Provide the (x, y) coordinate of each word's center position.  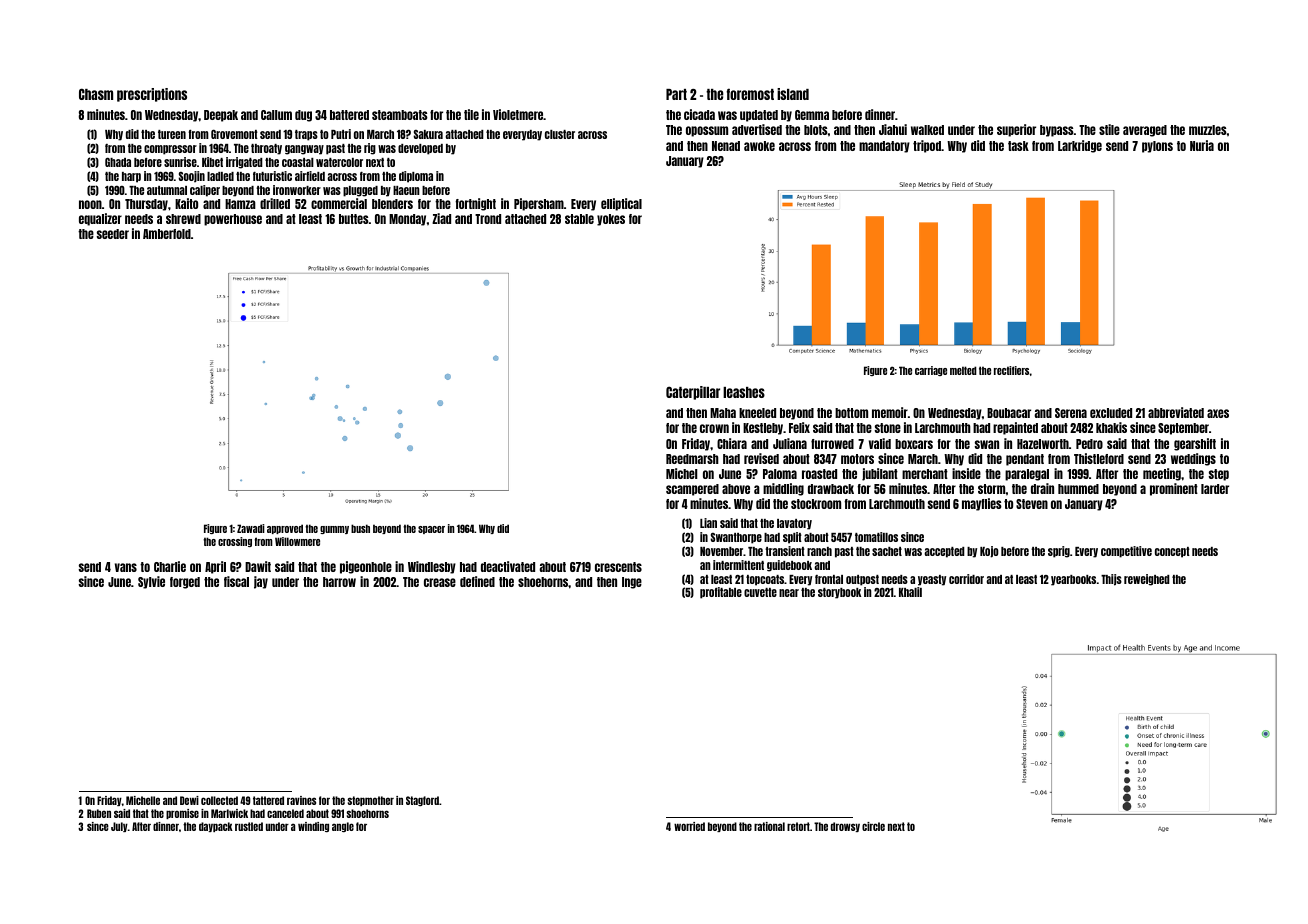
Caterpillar (693, 393)
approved (285, 529)
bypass (1057, 131)
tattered (268, 800)
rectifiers (1012, 370)
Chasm (96, 94)
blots (816, 130)
